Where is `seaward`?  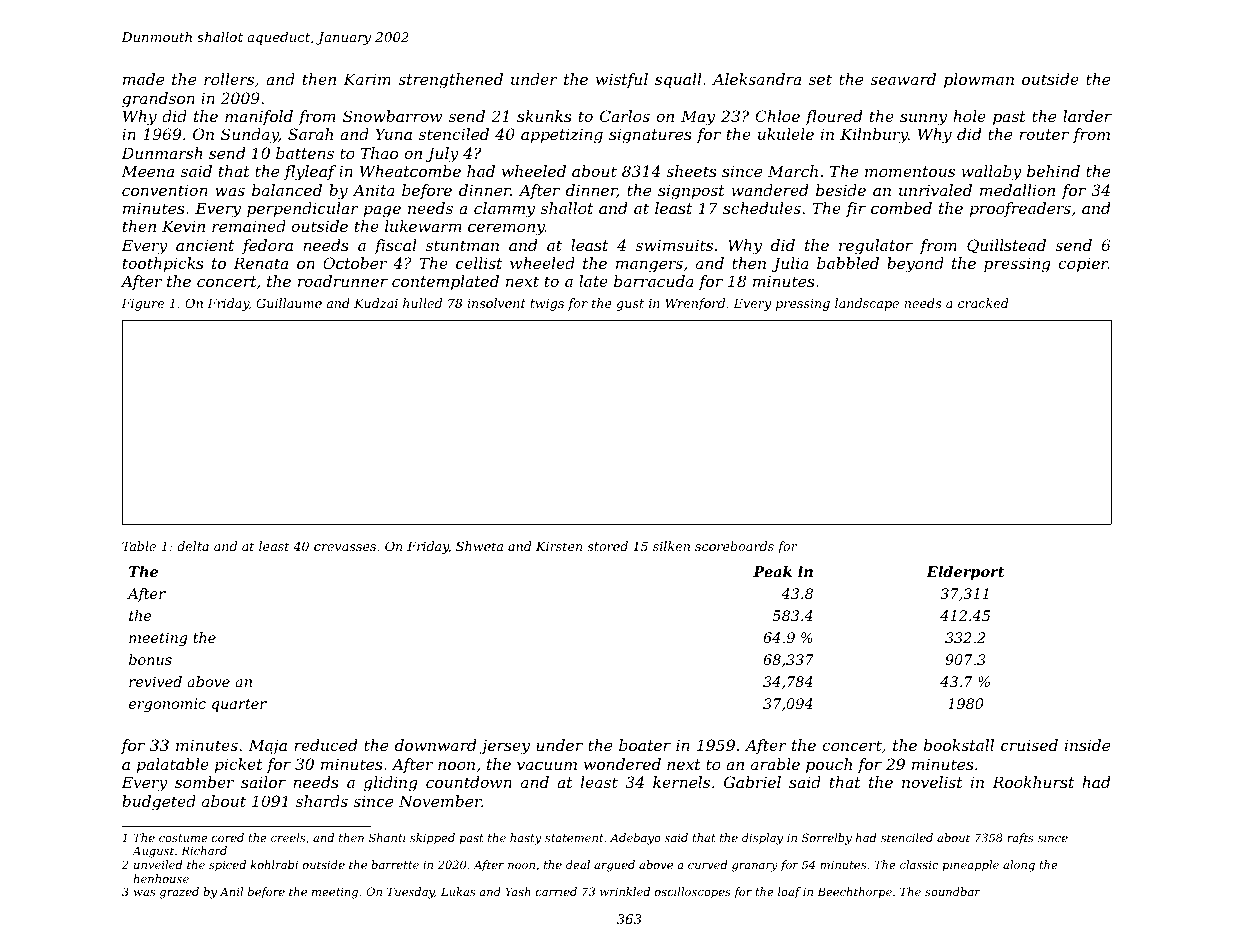 seaward is located at coordinates (903, 79).
